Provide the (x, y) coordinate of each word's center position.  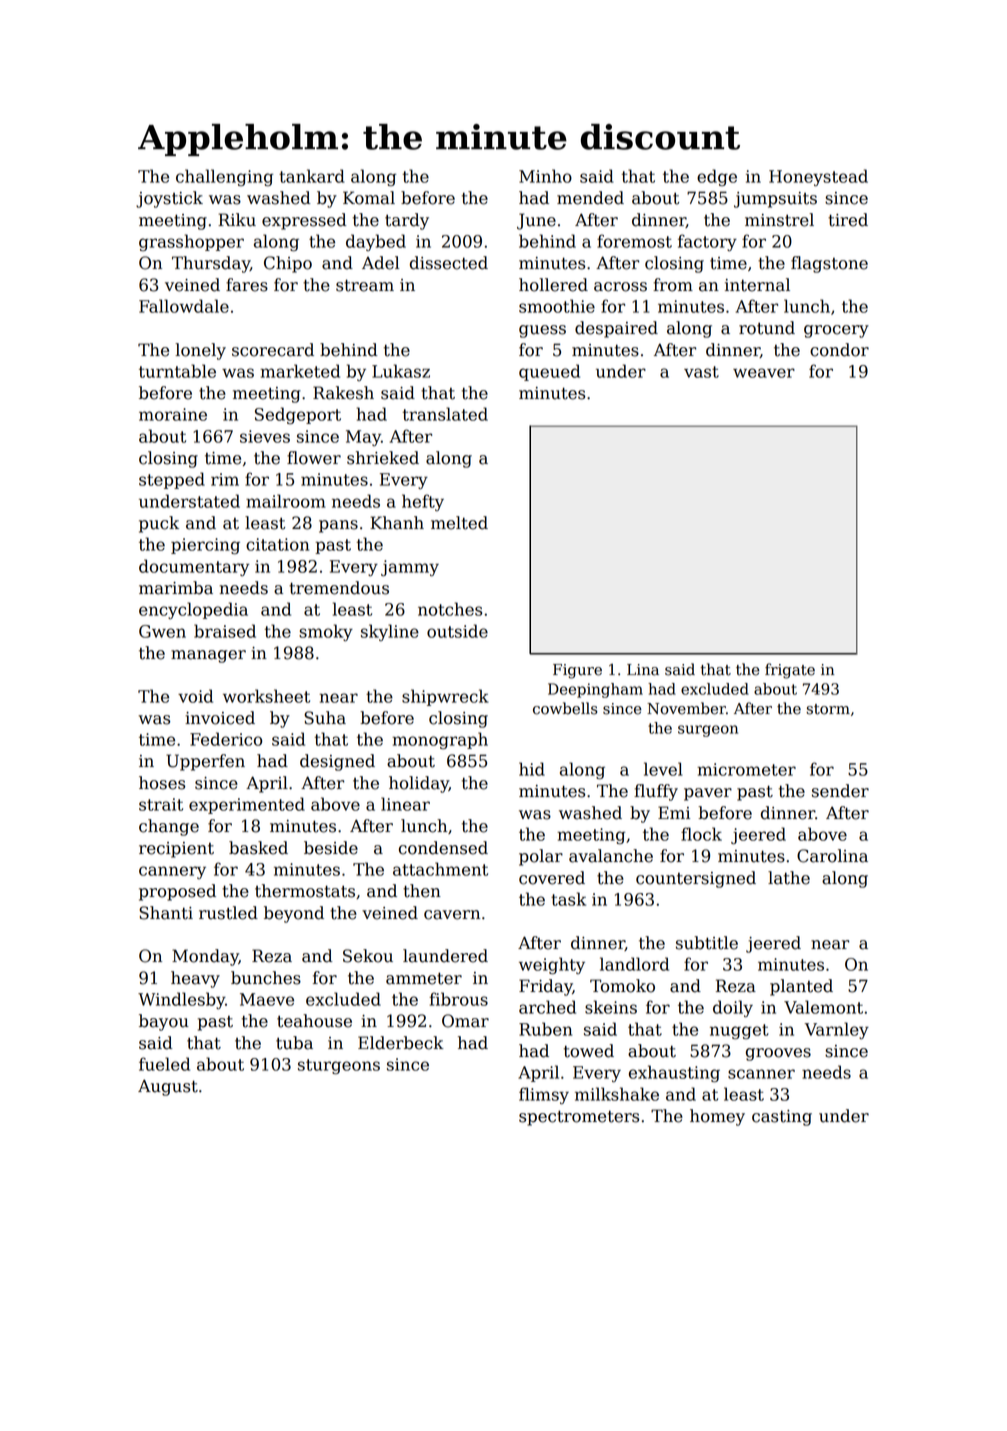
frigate (790, 671)
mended (590, 198)
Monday (205, 957)
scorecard (273, 350)
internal (757, 285)
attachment (440, 869)
